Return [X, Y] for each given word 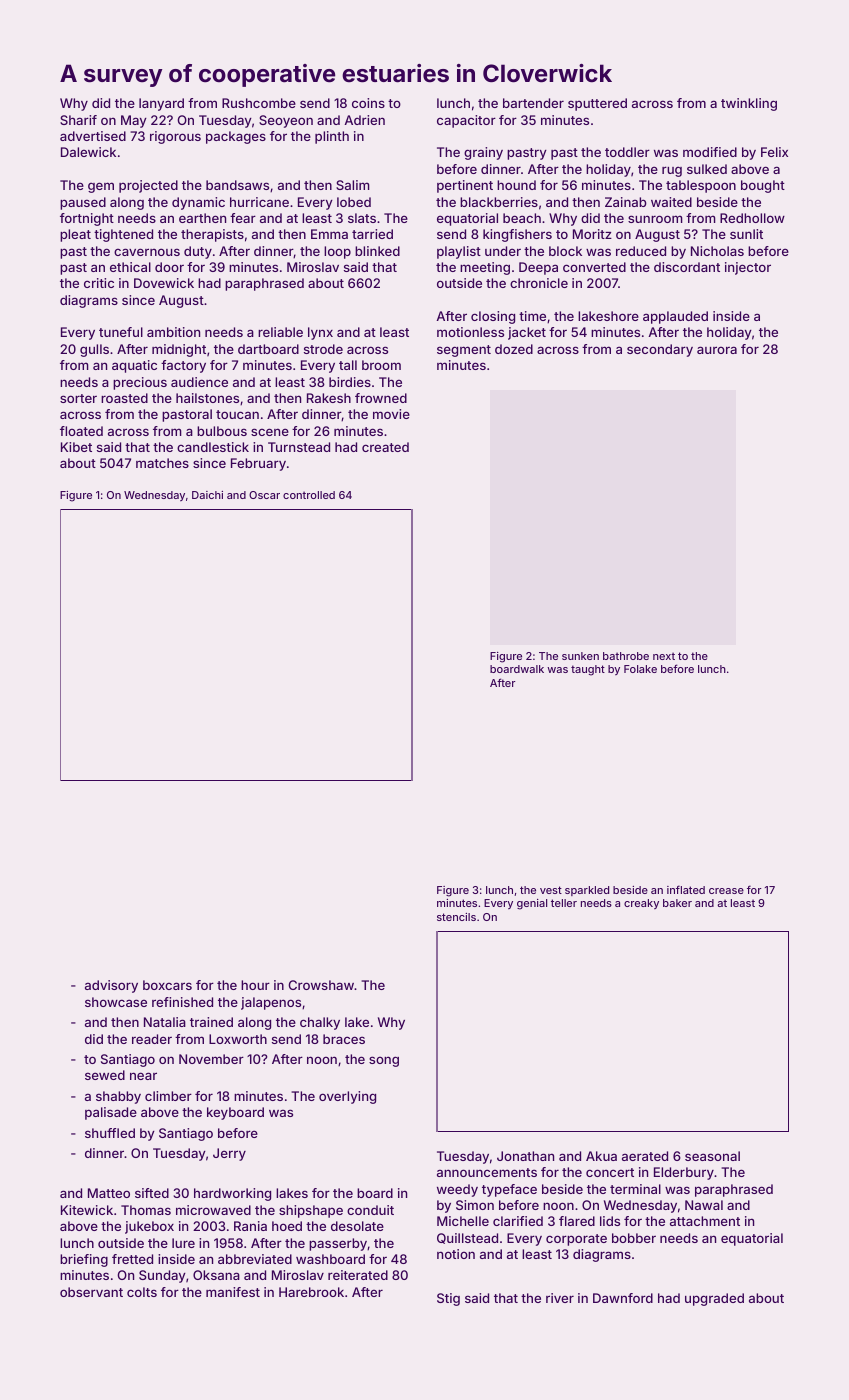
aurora [717, 350]
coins [368, 103]
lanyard [161, 104]
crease [726, 891]
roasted [124, 398]
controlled [309, 495]
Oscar [264, 495]
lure [183, 1243]
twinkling [749, 104]
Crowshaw [321, 985]
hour [255, 985]
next [664, 656]
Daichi [207, 495]
